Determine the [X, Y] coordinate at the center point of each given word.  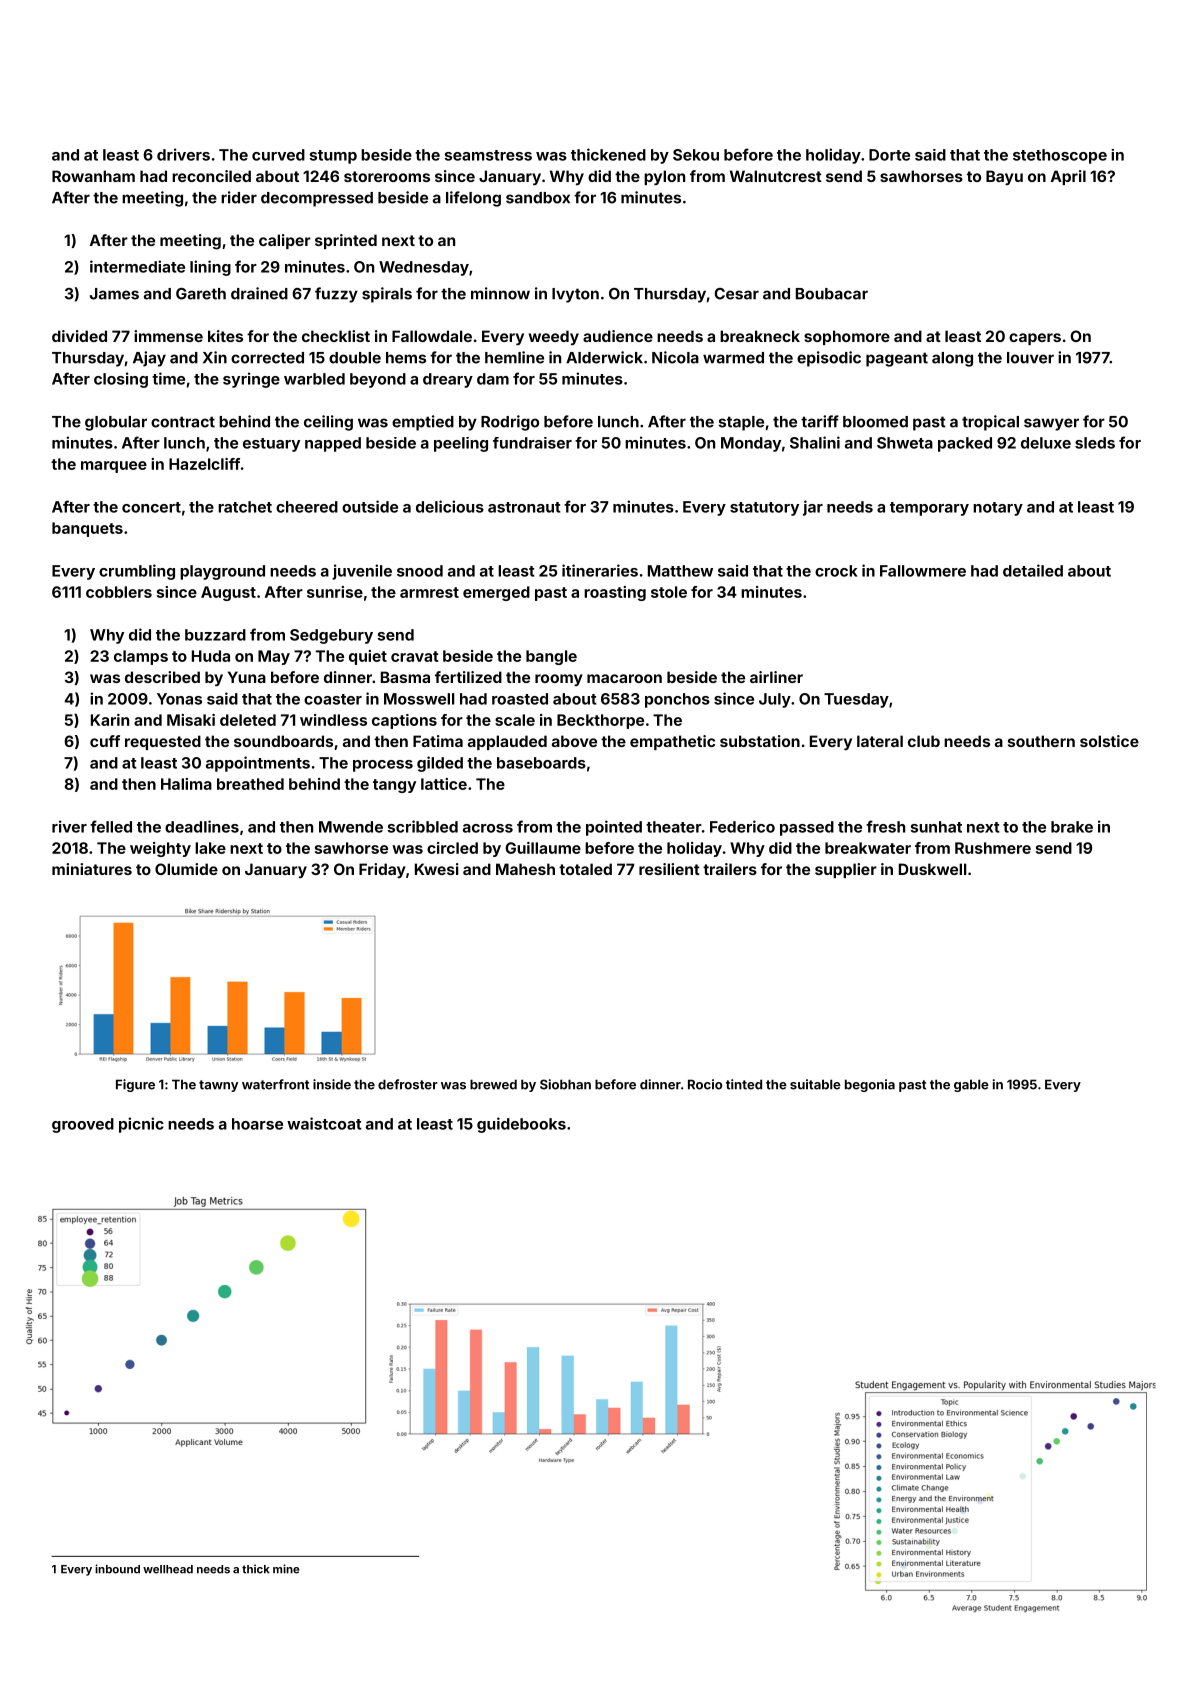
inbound [117, 1569]
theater [673, 827]
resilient [669, 869]
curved [278, 155]
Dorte [889, 155]
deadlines [202, 826]
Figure [135, 1085]
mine [286, 1569]
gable [971, 1085]
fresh [885, 826]
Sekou [696, 155]
